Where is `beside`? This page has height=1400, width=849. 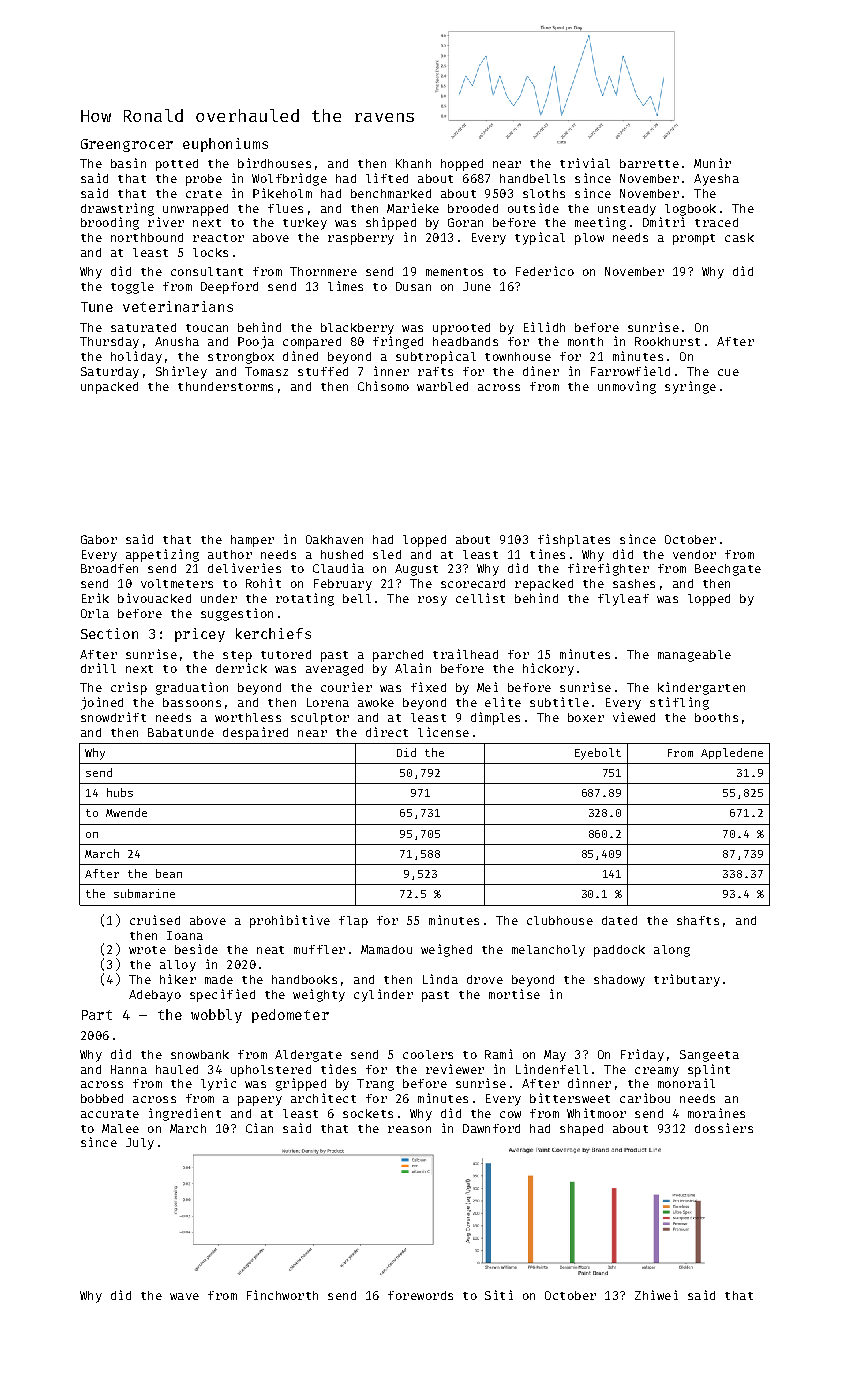
beside is located at coordinates (196, 949).
